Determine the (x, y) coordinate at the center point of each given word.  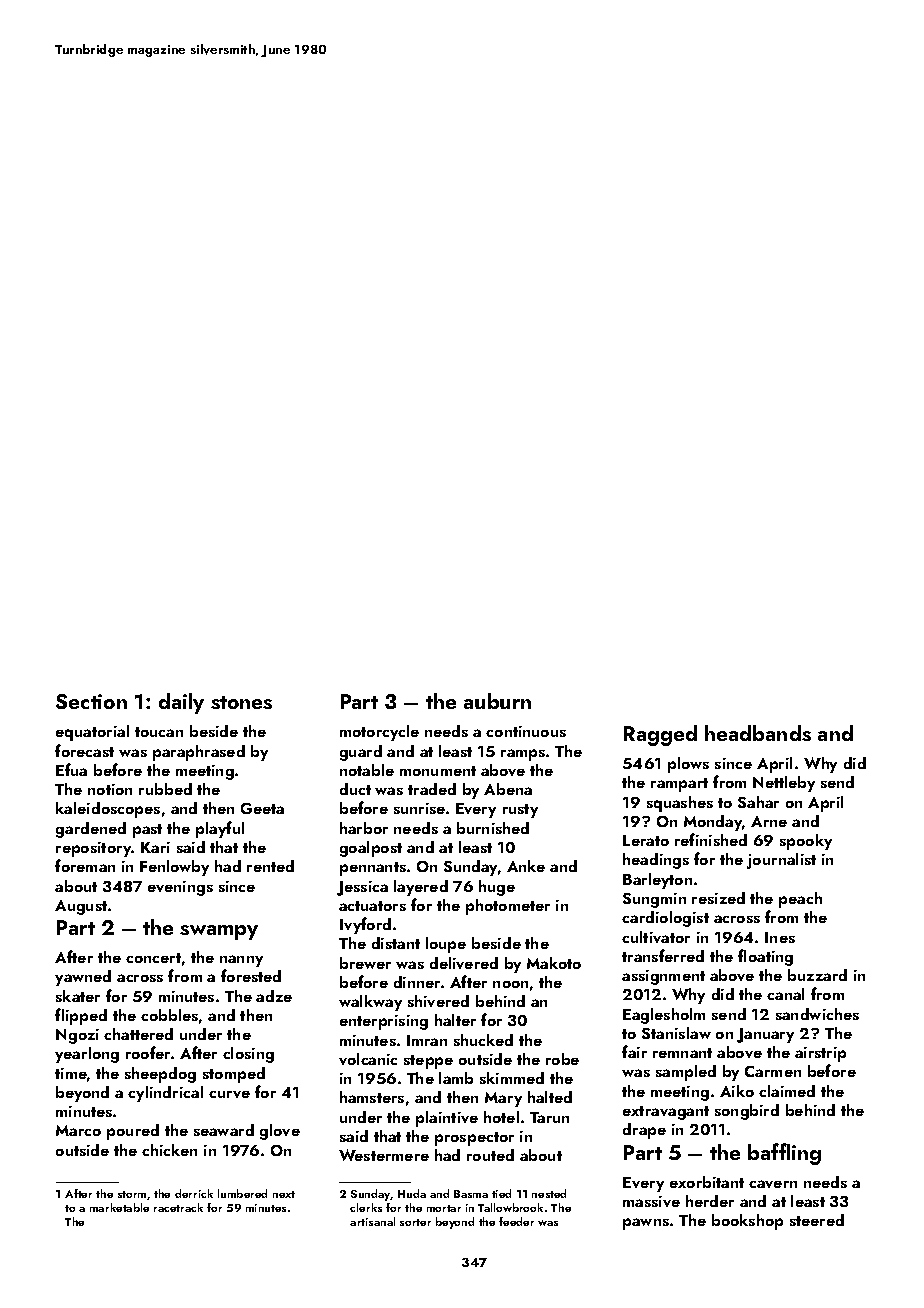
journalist (781, 861)
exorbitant (707, 1182)
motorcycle (379, 733)
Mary (503, 1099)
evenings (180, 888)
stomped (234, 1075)
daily (181, 703)
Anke (526, 866)
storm (132, 1194)
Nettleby (784, 784)
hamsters (372, 1097)
